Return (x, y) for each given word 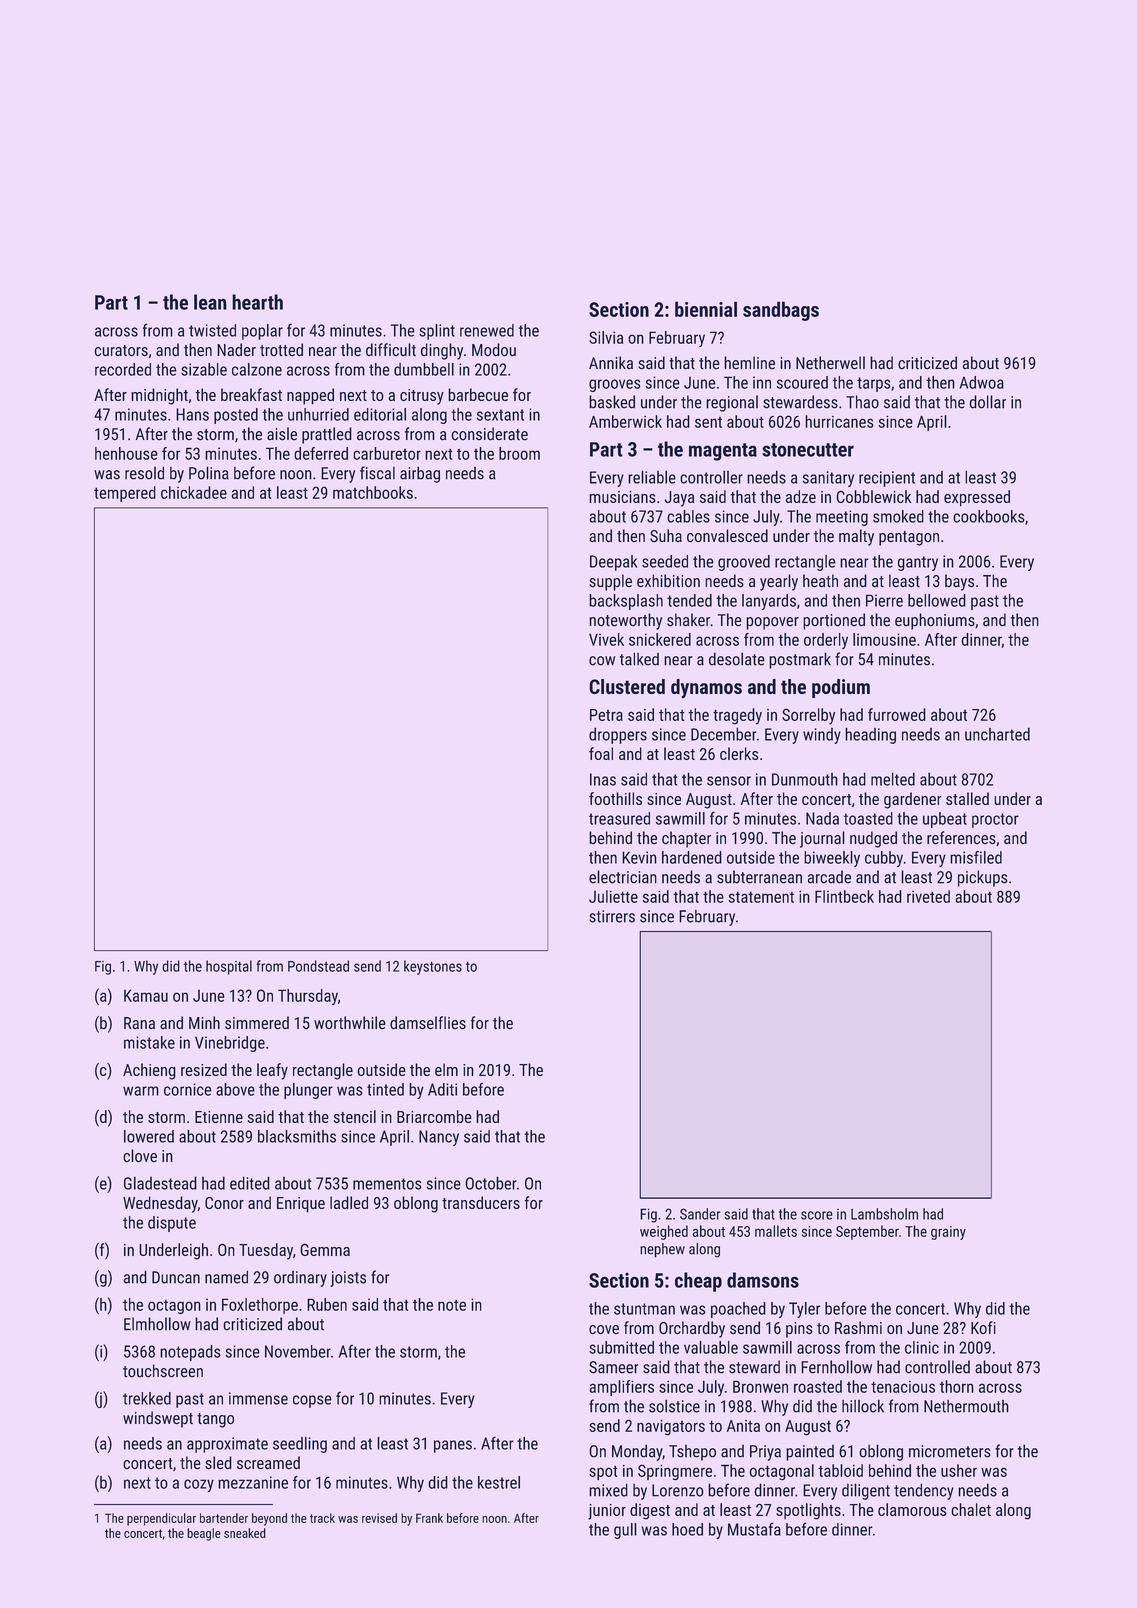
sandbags (781, 311)
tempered (125, 494)
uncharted (997, 734)
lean (210, 302)
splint (437, 332)
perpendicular (161, 1519)
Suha (666, 536)
